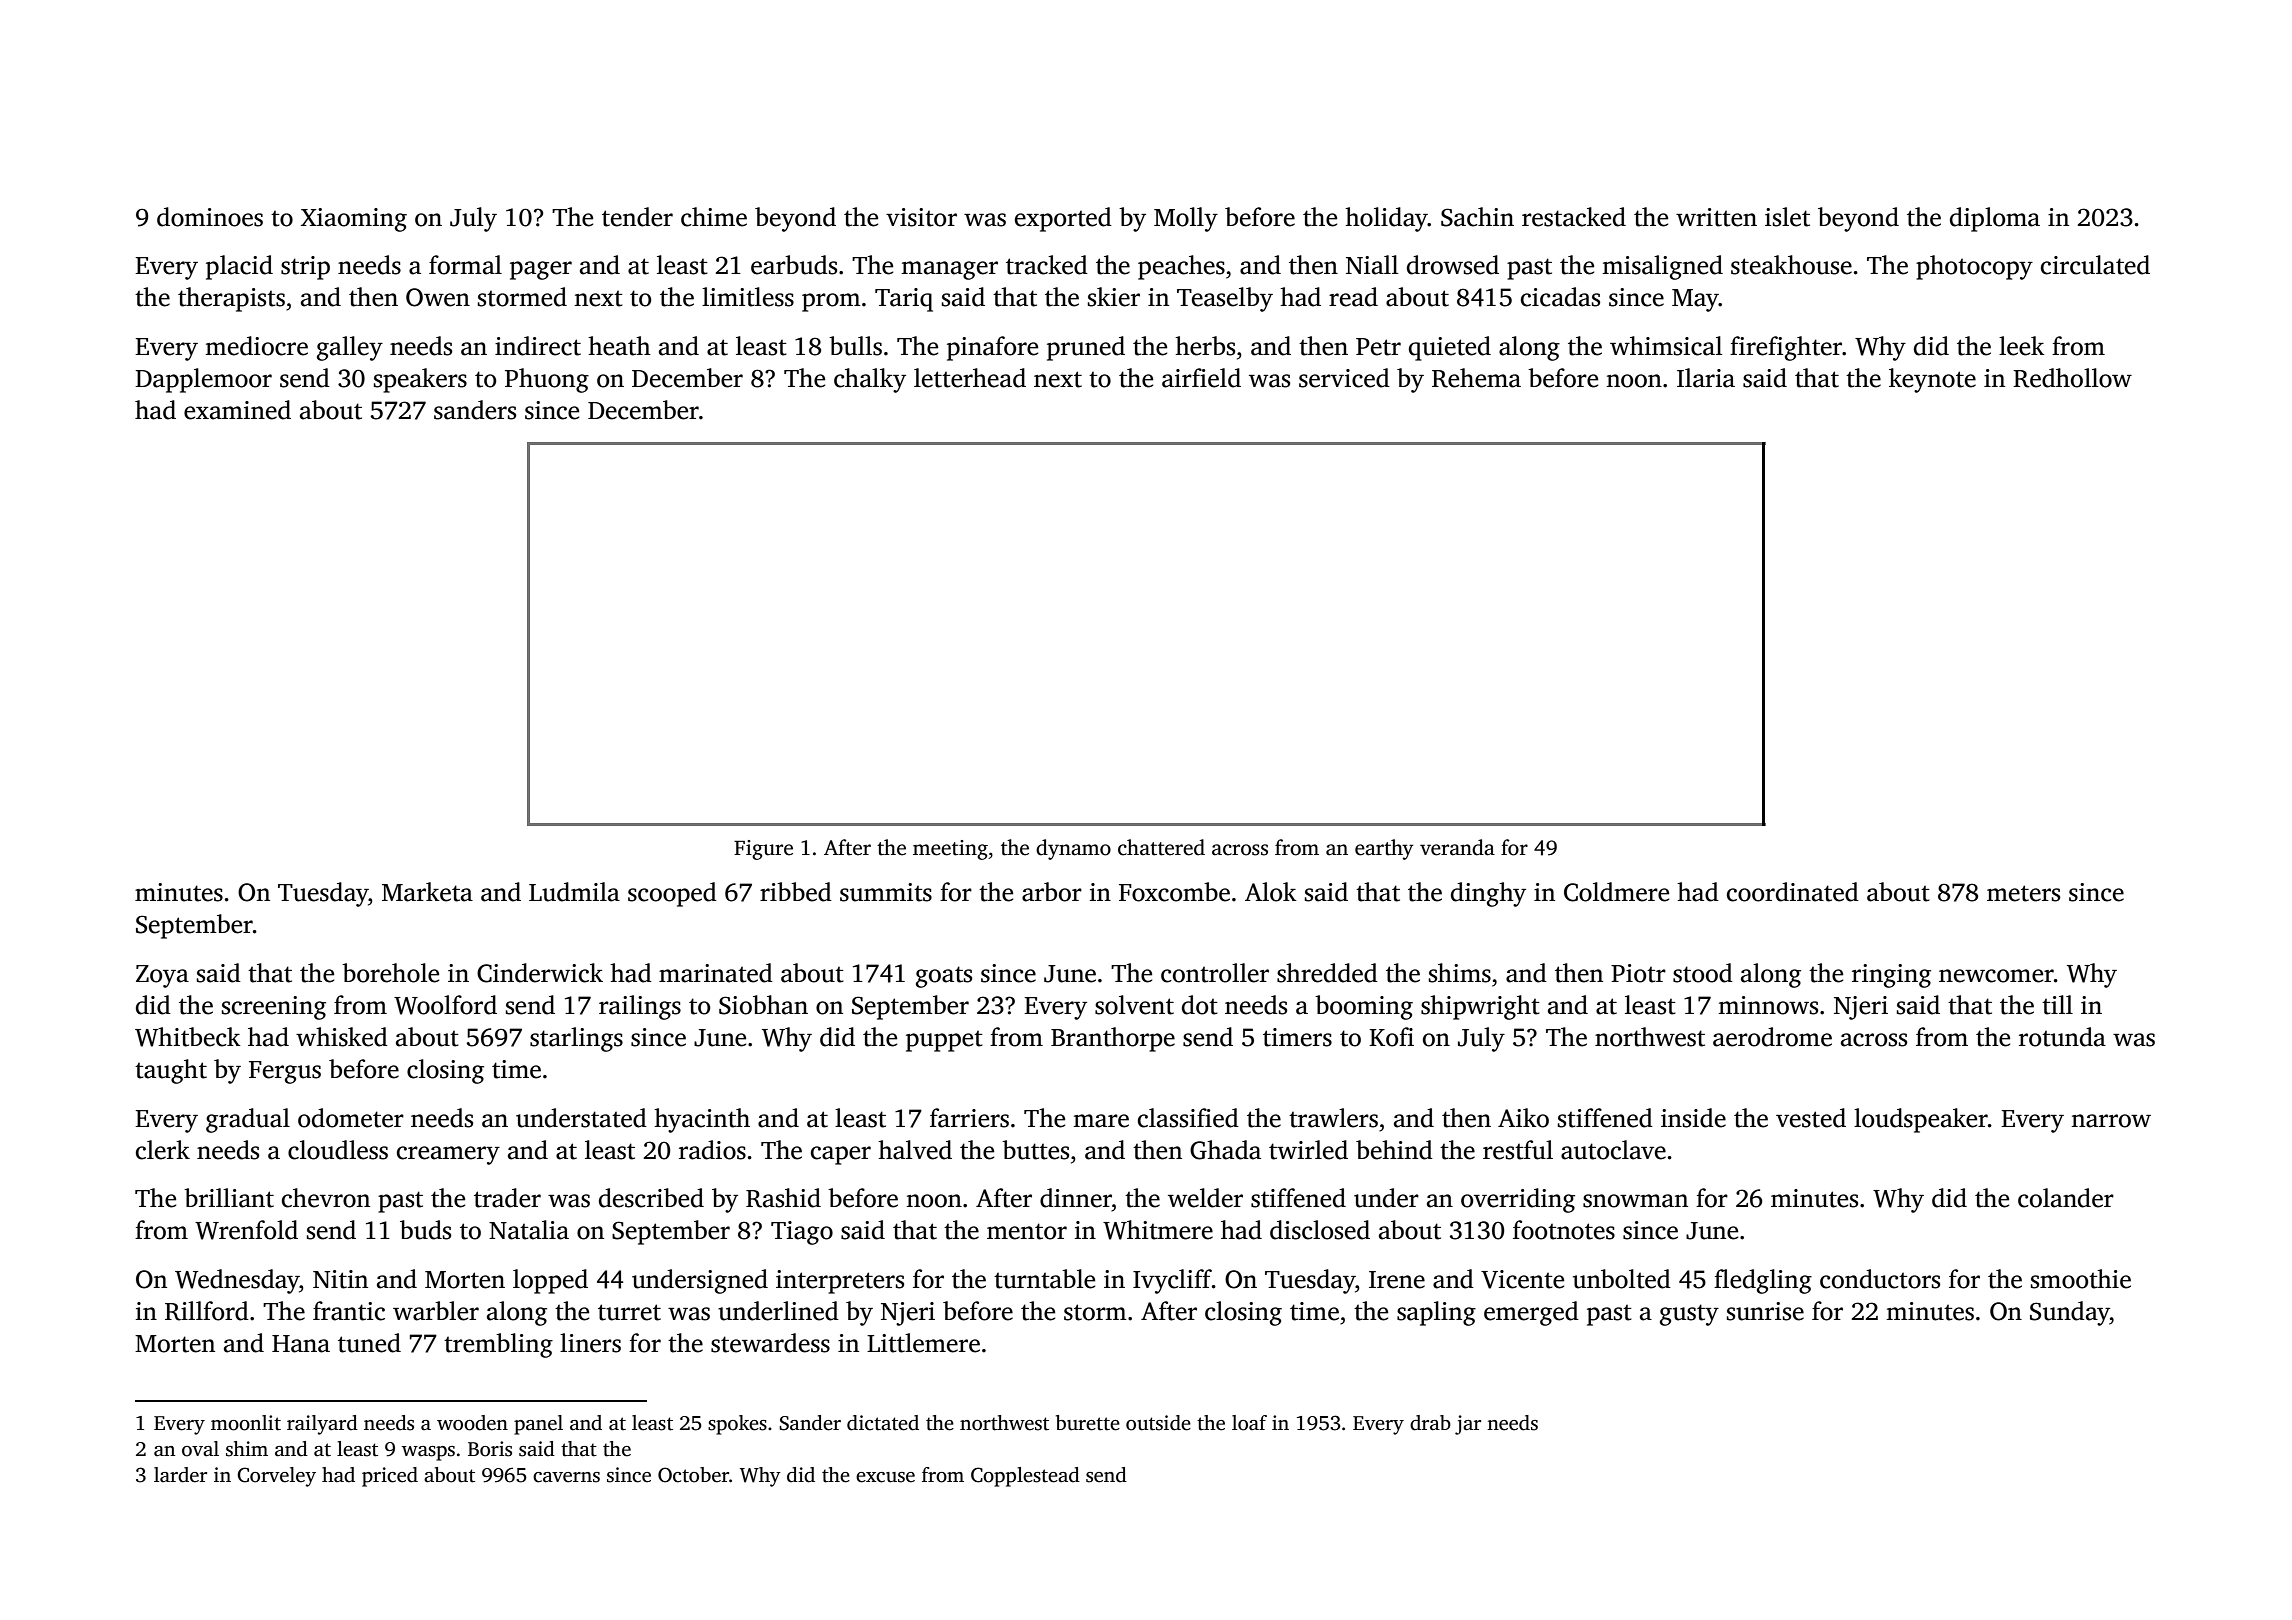 This screenshot has height=1620, width=2292. What do you see at coordinates (1880, 1279) in the screenshot?
I see `conductors` at bounding box center [1880, 1279].
